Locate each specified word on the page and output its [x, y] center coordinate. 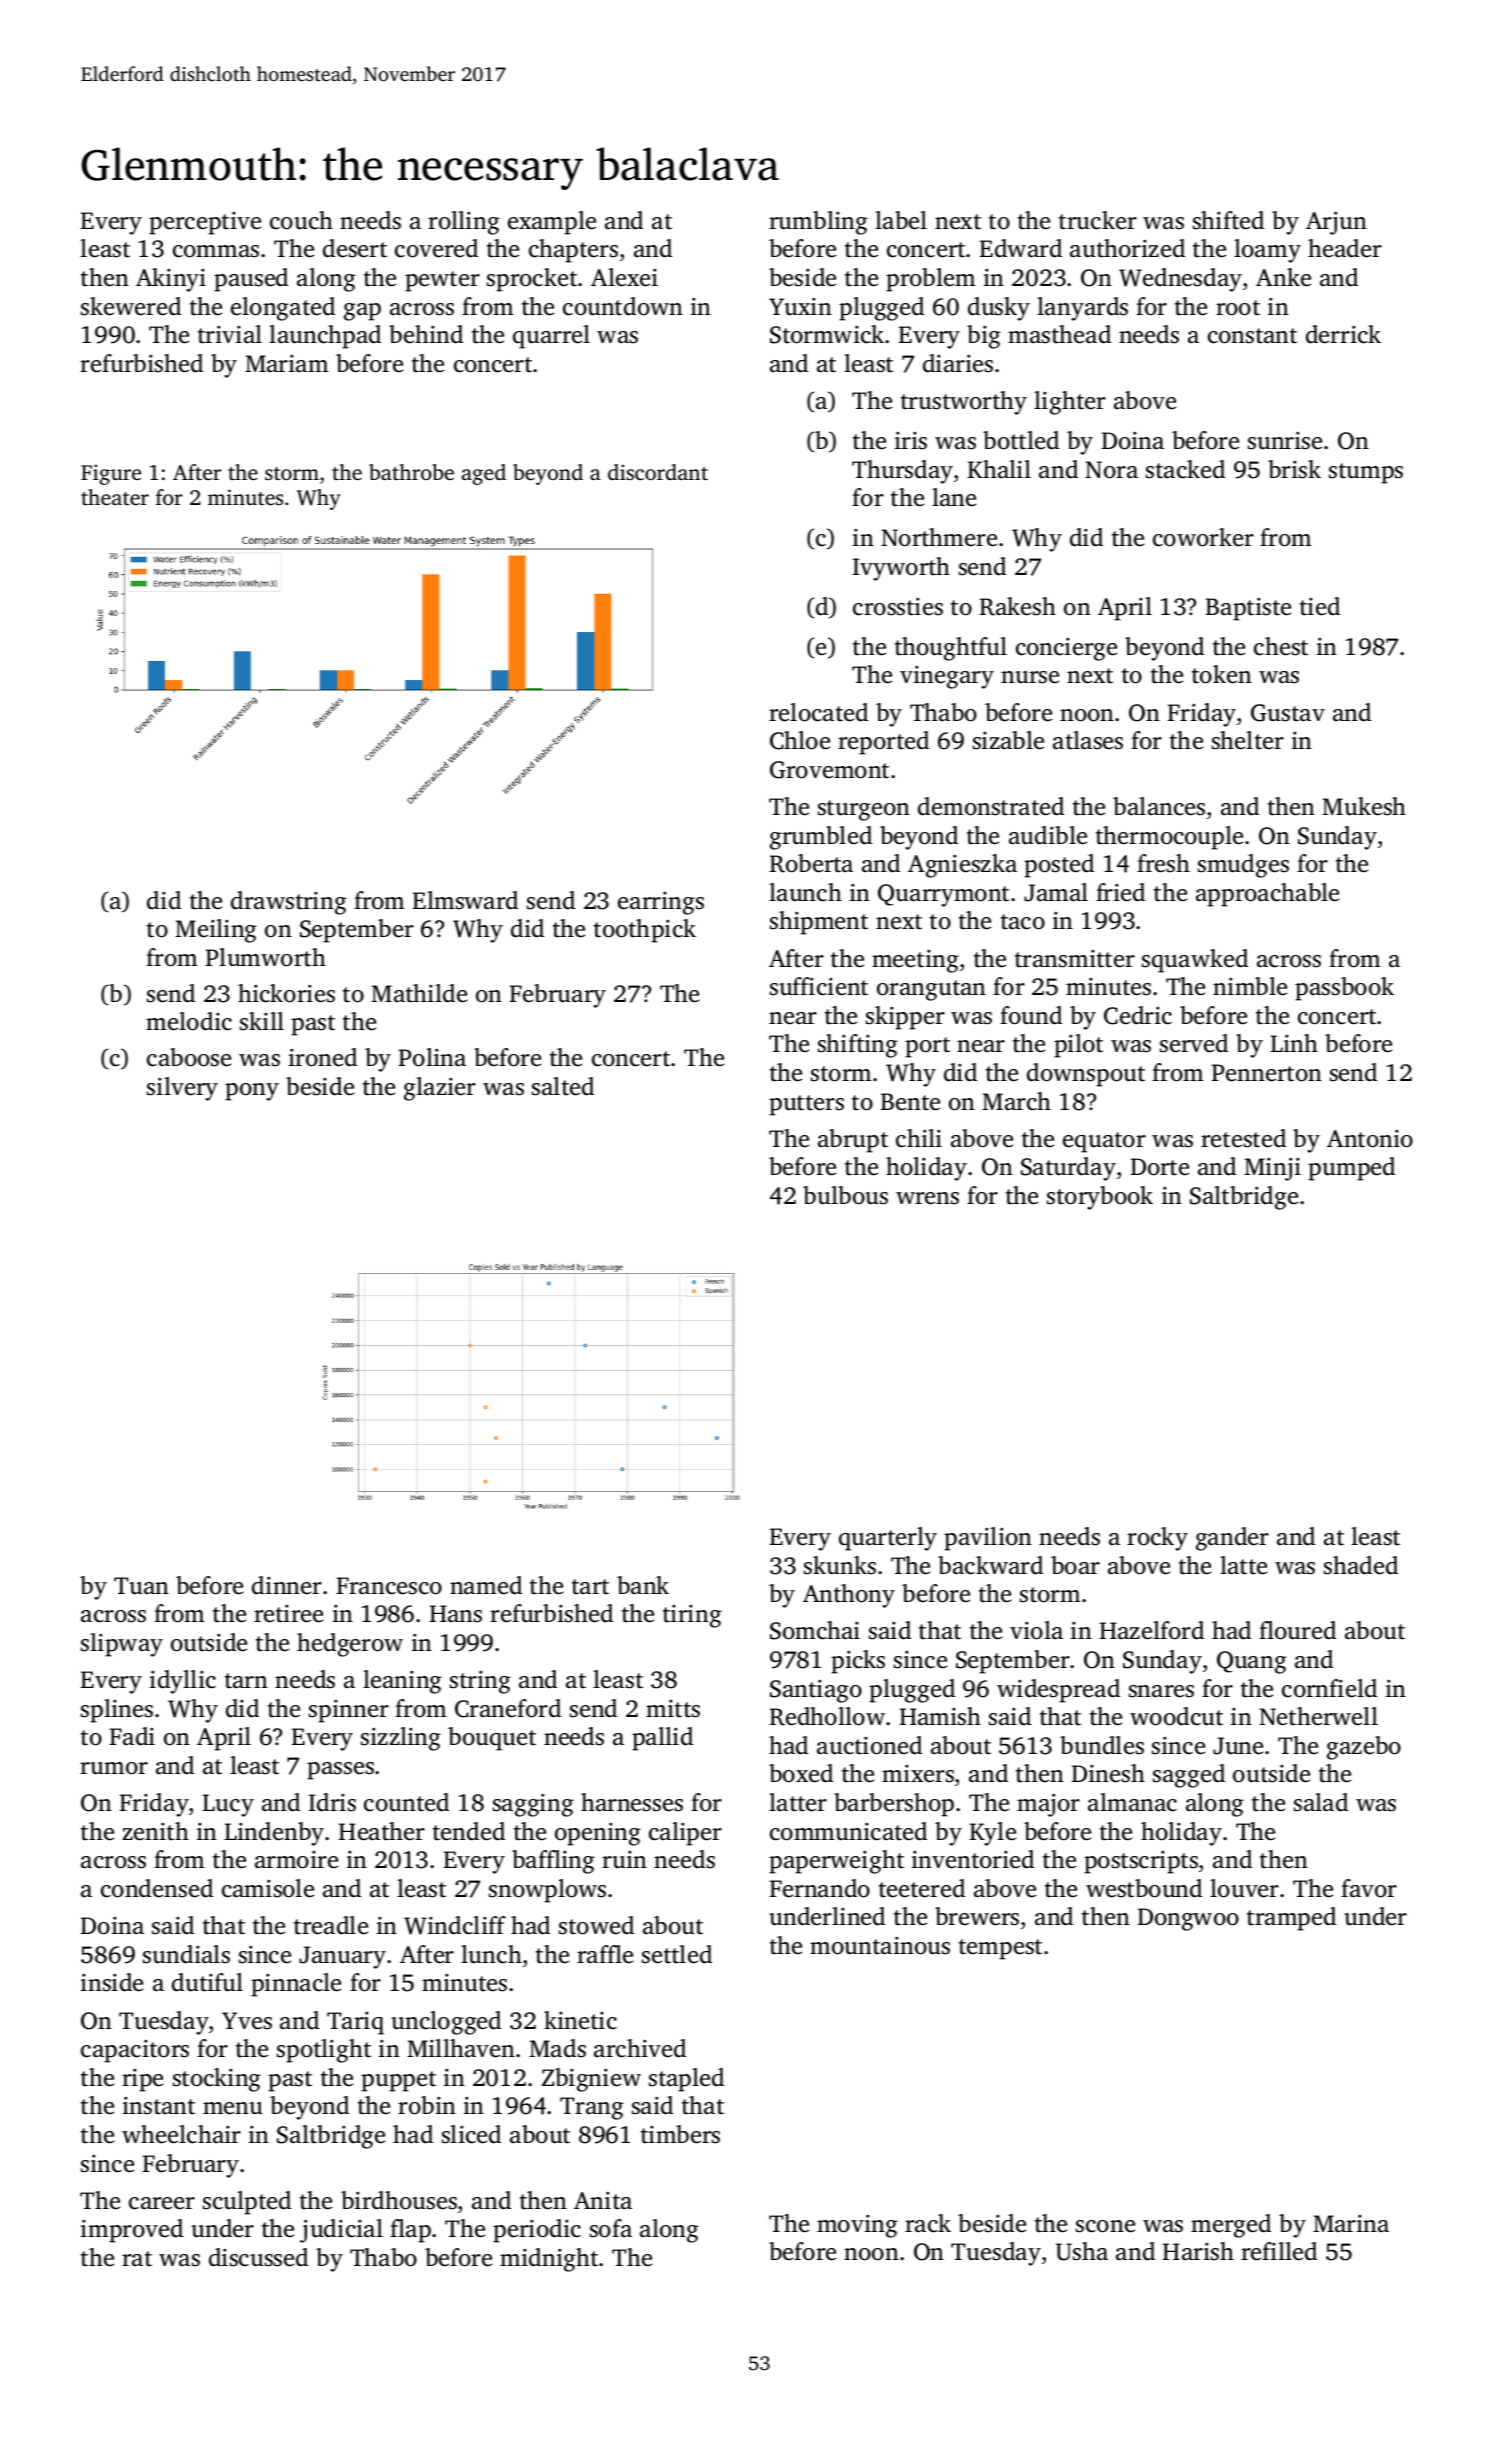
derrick [1343, 334]
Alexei [624, 277]
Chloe [800, 740]
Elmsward [465, 900]
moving [857, 2226]
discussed [258, 2257]
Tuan [141, 1586]
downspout [1086, 1075]
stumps [1366, 473]
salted [563, 1086]
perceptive [205, 223]
